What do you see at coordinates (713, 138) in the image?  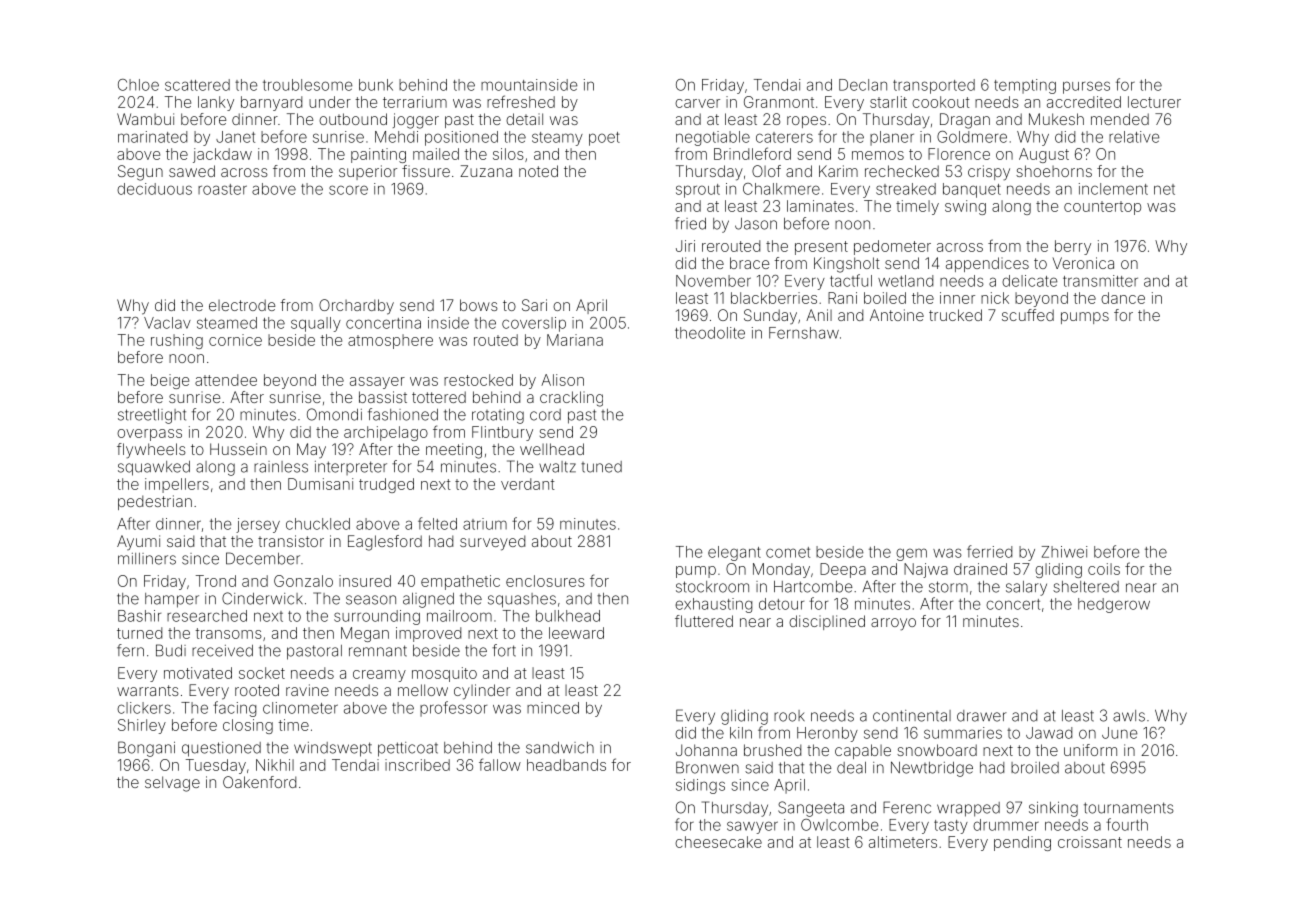 I see `negotiable` at bounding box center [713, 138].
